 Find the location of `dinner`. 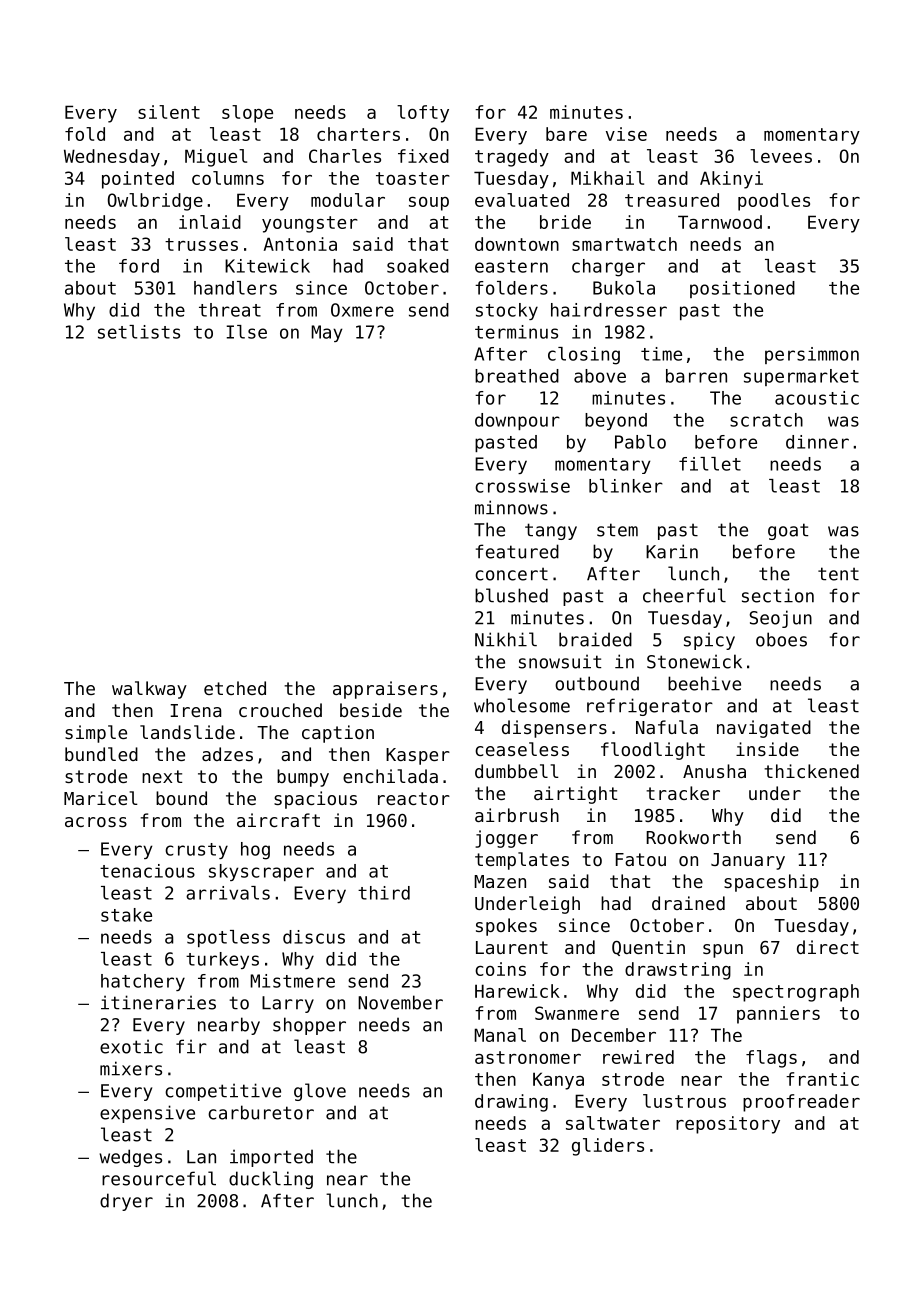

dinner is located at coordinates (817, 442).
